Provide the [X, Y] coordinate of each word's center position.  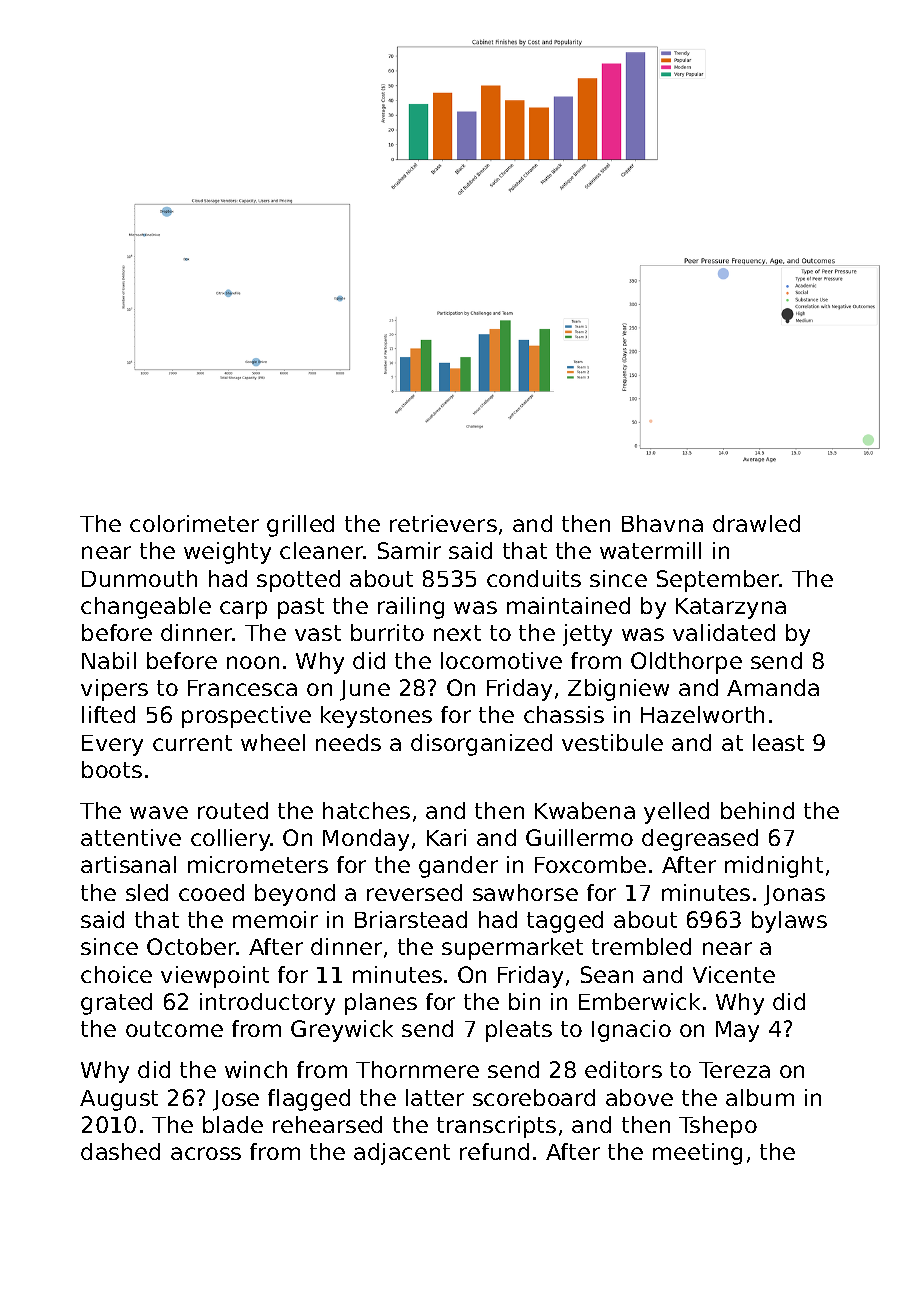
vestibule [612, 742]
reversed [414, 892]
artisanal [128, 864]
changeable [146, 608]
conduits [534, 578]
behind [757, 810]
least [778, 742]
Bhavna [662, 523]
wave [159, 812]
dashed [120, 1151]
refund [494, 1151]
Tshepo [718, 1127]
